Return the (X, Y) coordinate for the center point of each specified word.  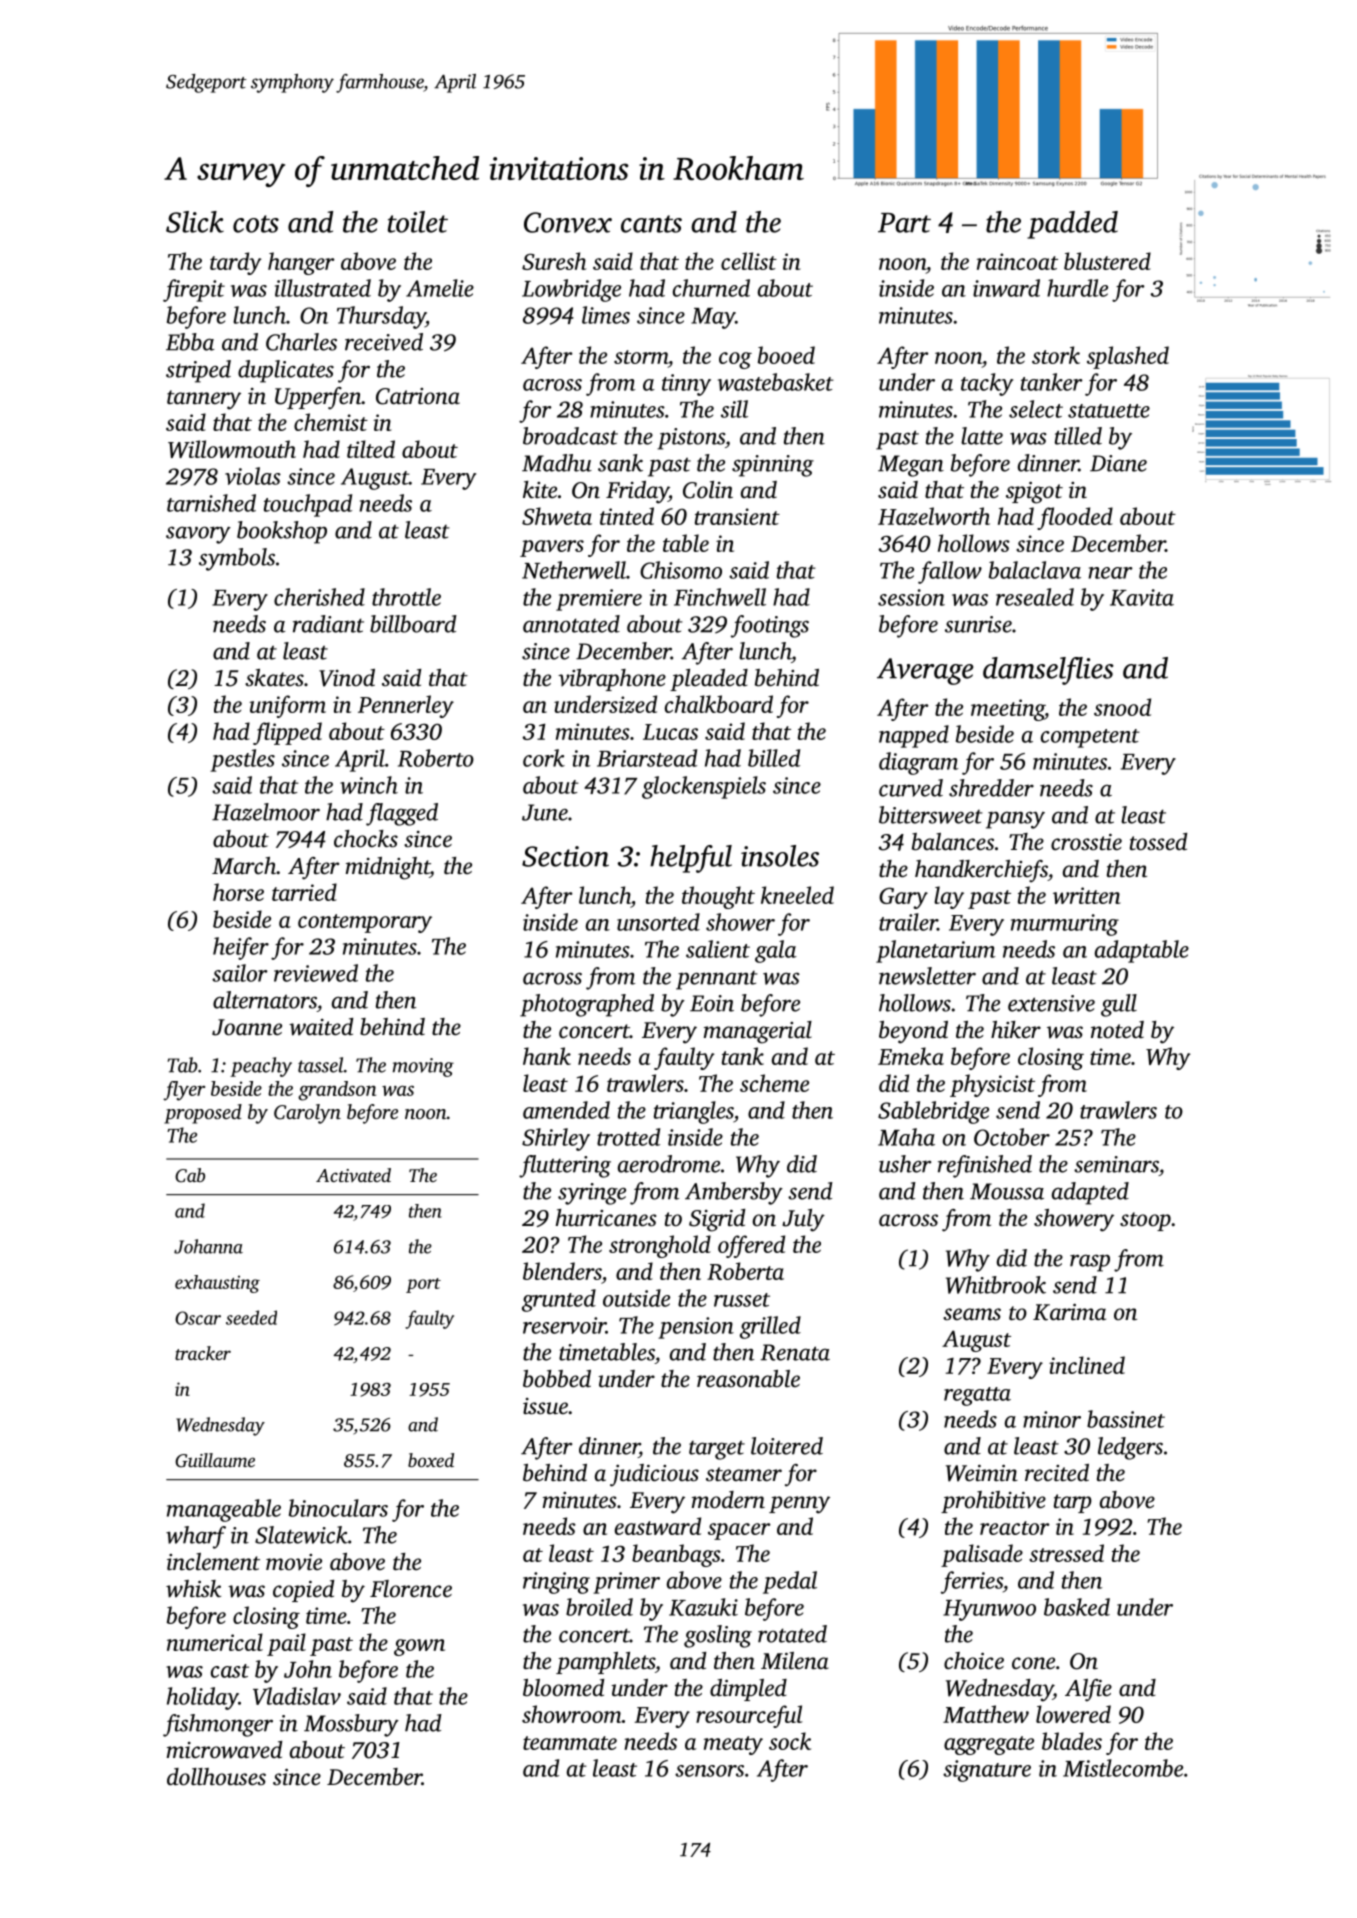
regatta (977, 1396)
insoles (780, 856)
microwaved (224, 1750)
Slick (195, 222)
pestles (242, 760)
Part (904, 223)
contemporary (365, 923)
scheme (774, 1083)
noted (1117, 1030)
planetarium (935, 951)
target (717, 1450)
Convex (568, 222)
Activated (353, 1175)
